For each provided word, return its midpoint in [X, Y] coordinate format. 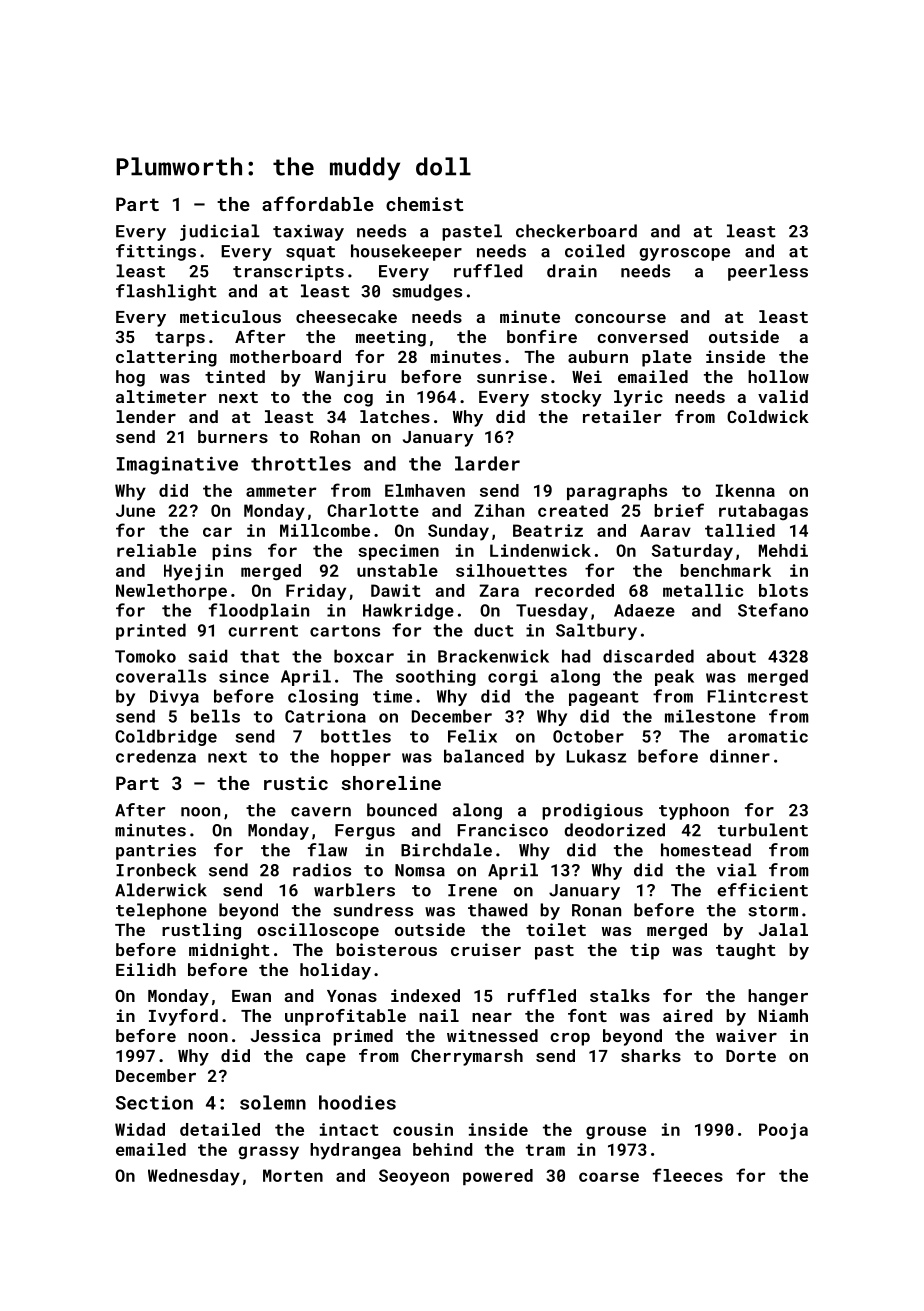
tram [545, 1150]
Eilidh [146, 969]
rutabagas [763, 512]
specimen [398, 552]
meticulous [230, 316]
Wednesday [194, 1177]
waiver [746, 1035]
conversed [642, 336]
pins [232, 552]
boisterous [386, 949]
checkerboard [576, 231]
